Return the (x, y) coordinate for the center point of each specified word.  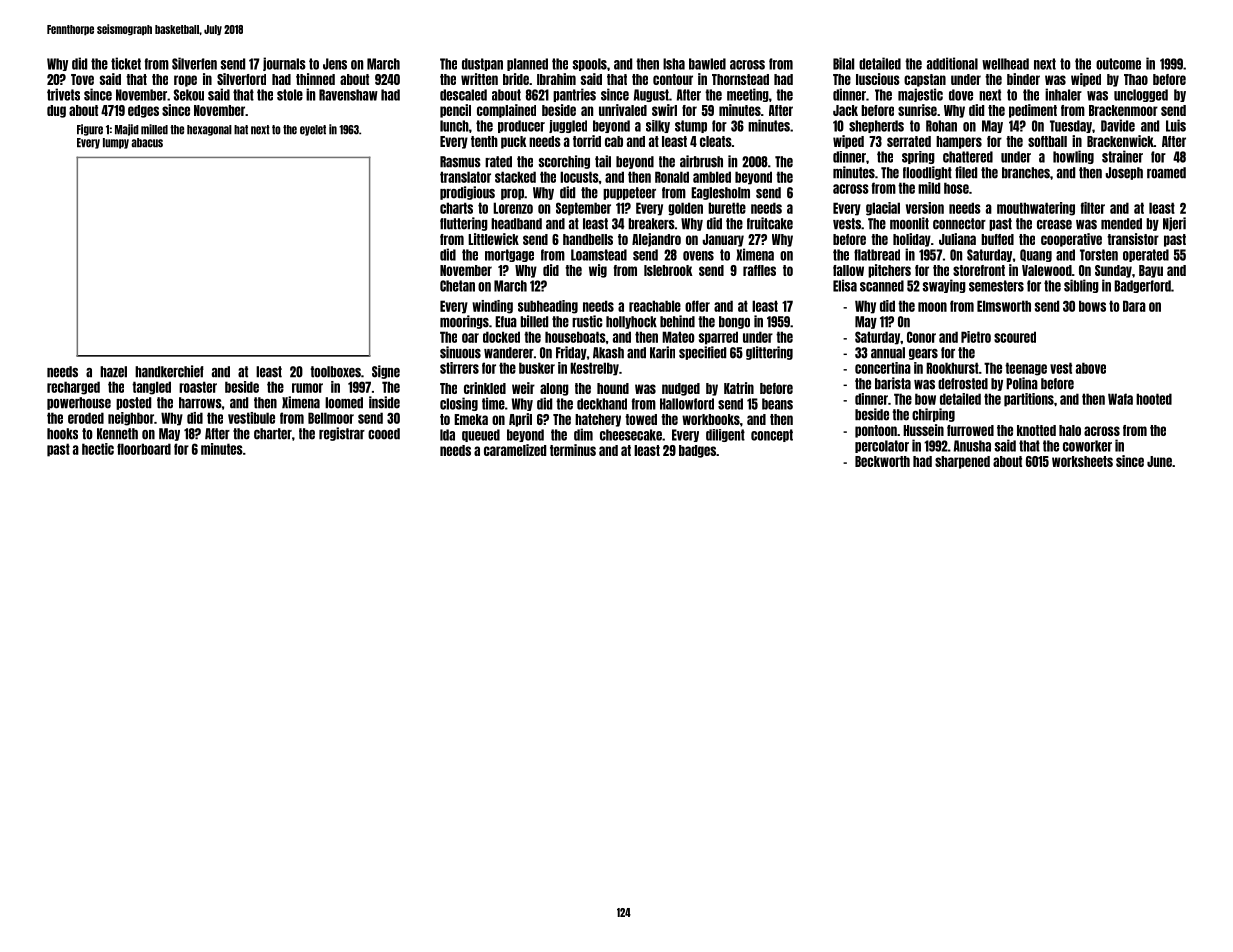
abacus (147, 143)
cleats (716, 141)
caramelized (515, 450)
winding (492, 307)
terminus (573, 450)
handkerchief (169, 371)
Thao (1136, 79)
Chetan (457, 286)
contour (673, 79)
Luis (1176, 125)
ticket (126, 63)
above (1091, 368)
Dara (1134, 306)
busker (537, 368)
